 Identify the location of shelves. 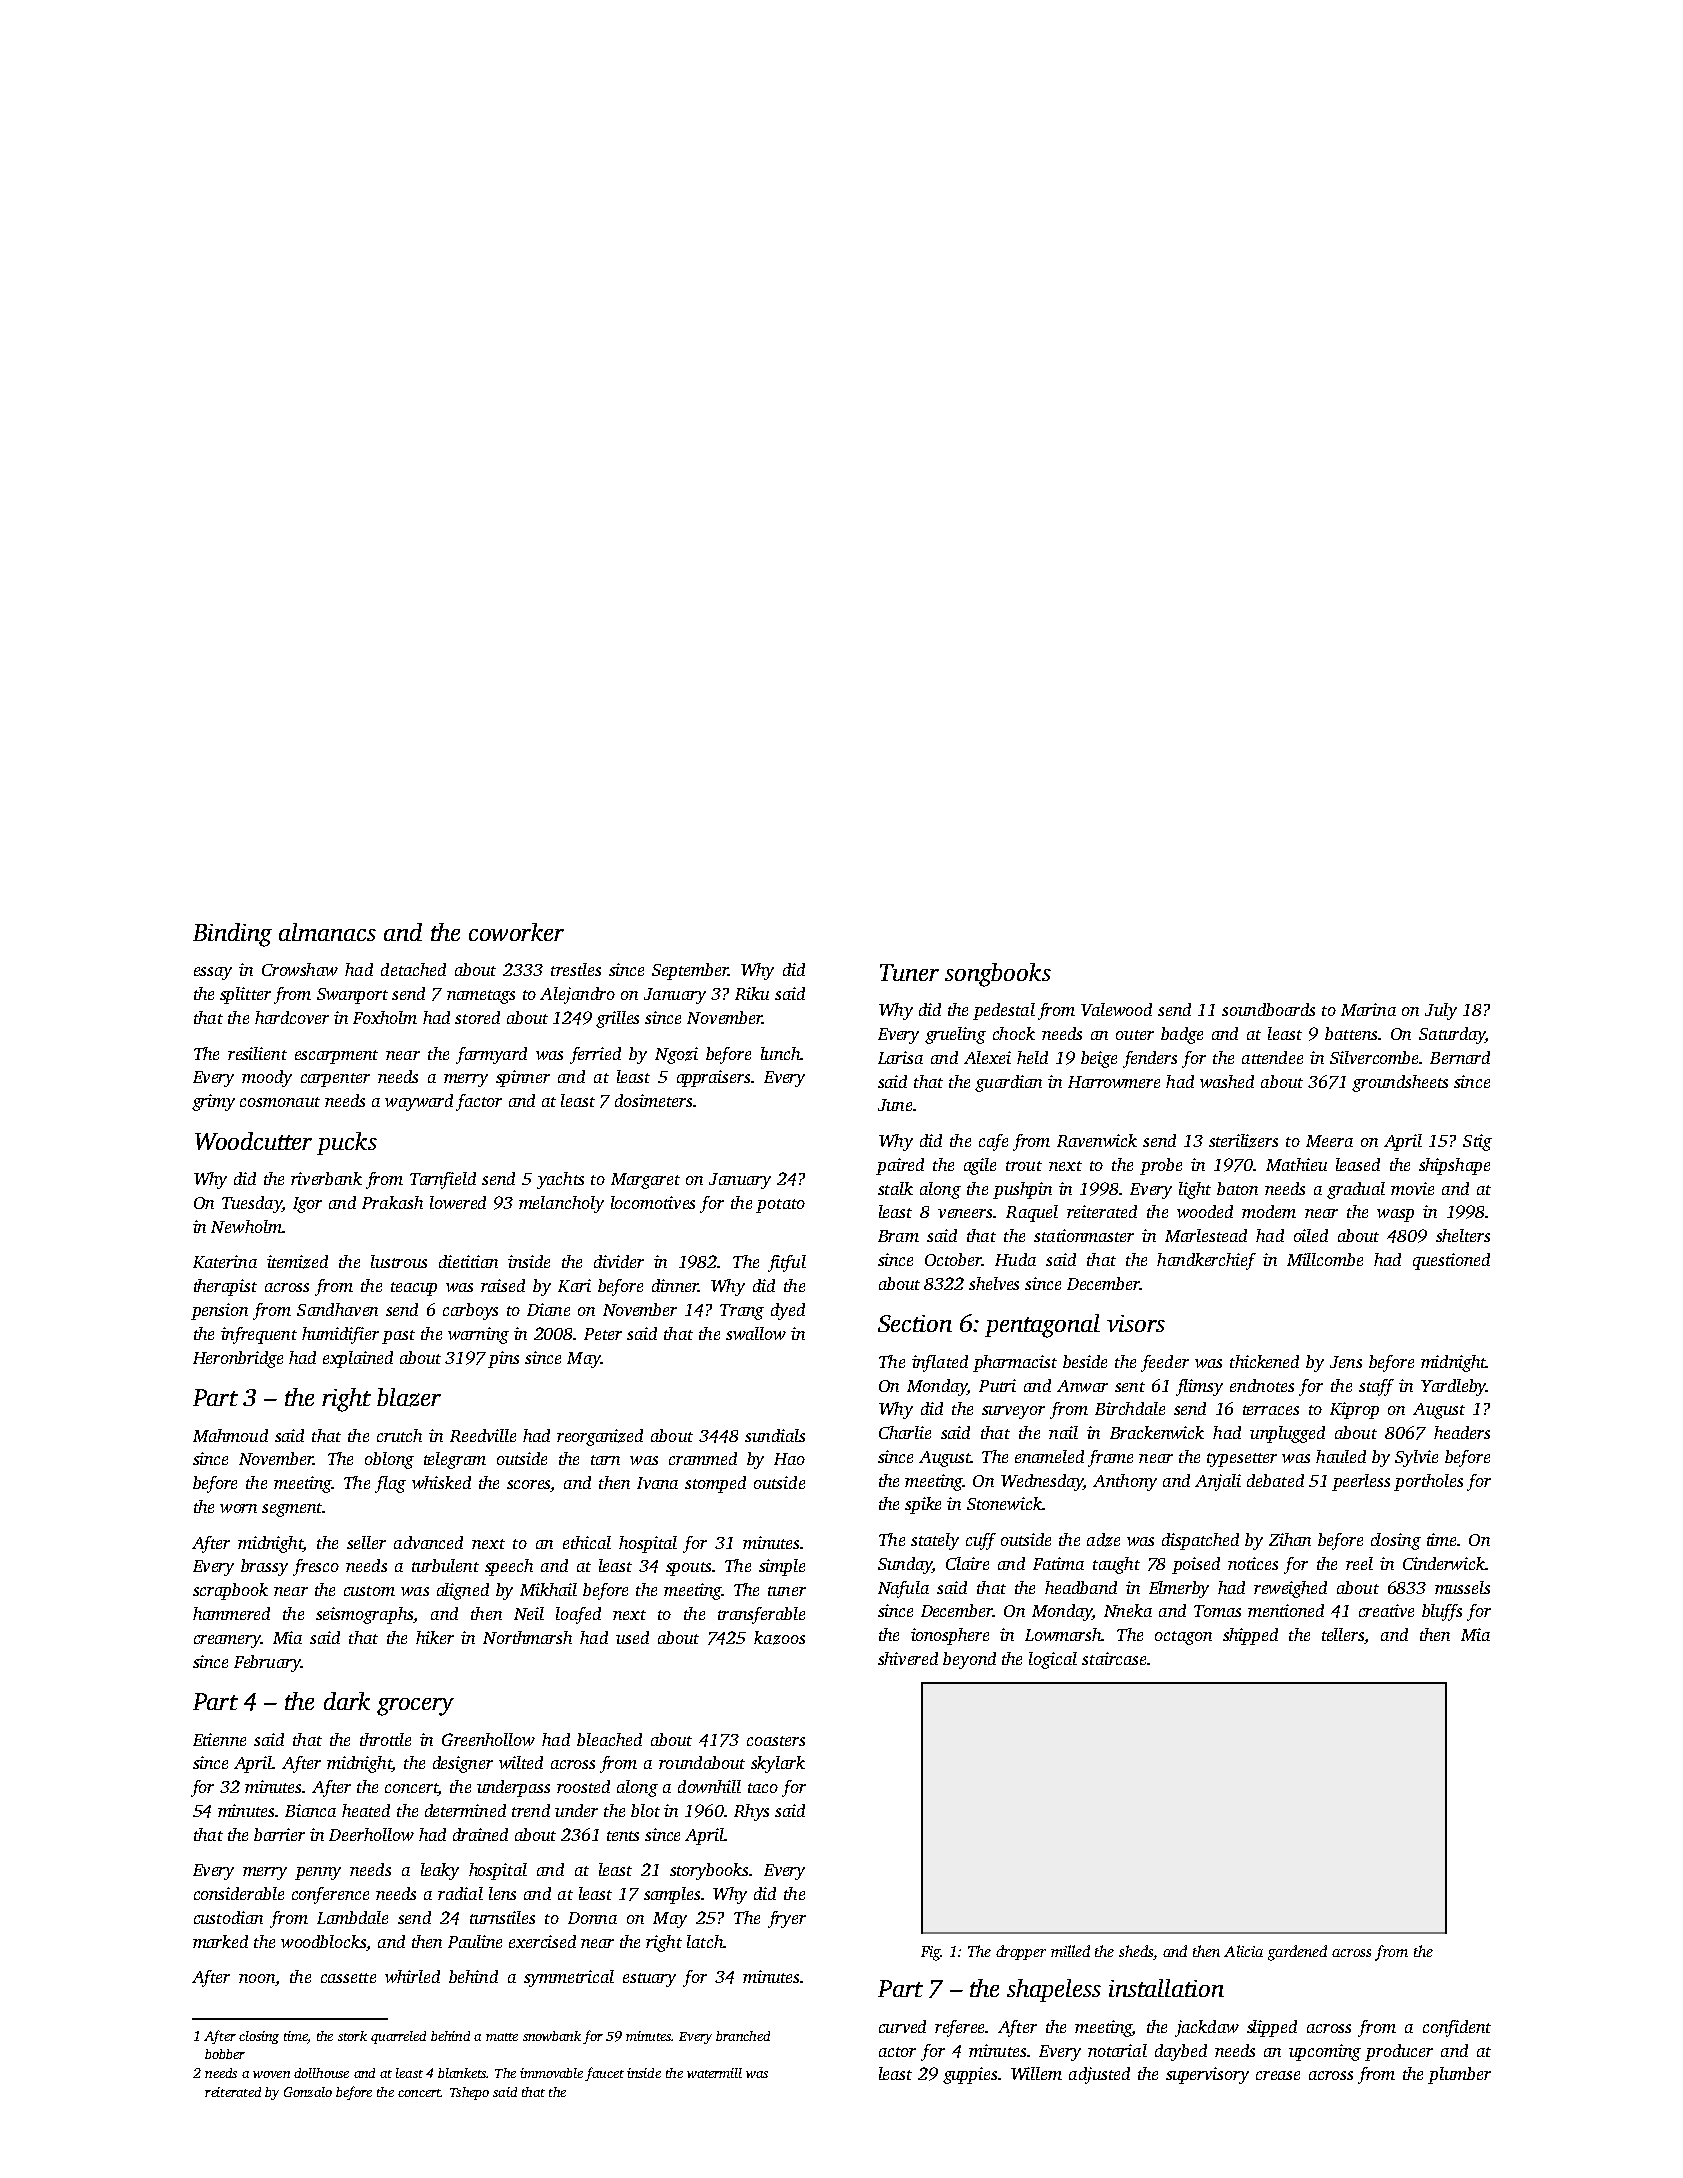
(994, 1283).
